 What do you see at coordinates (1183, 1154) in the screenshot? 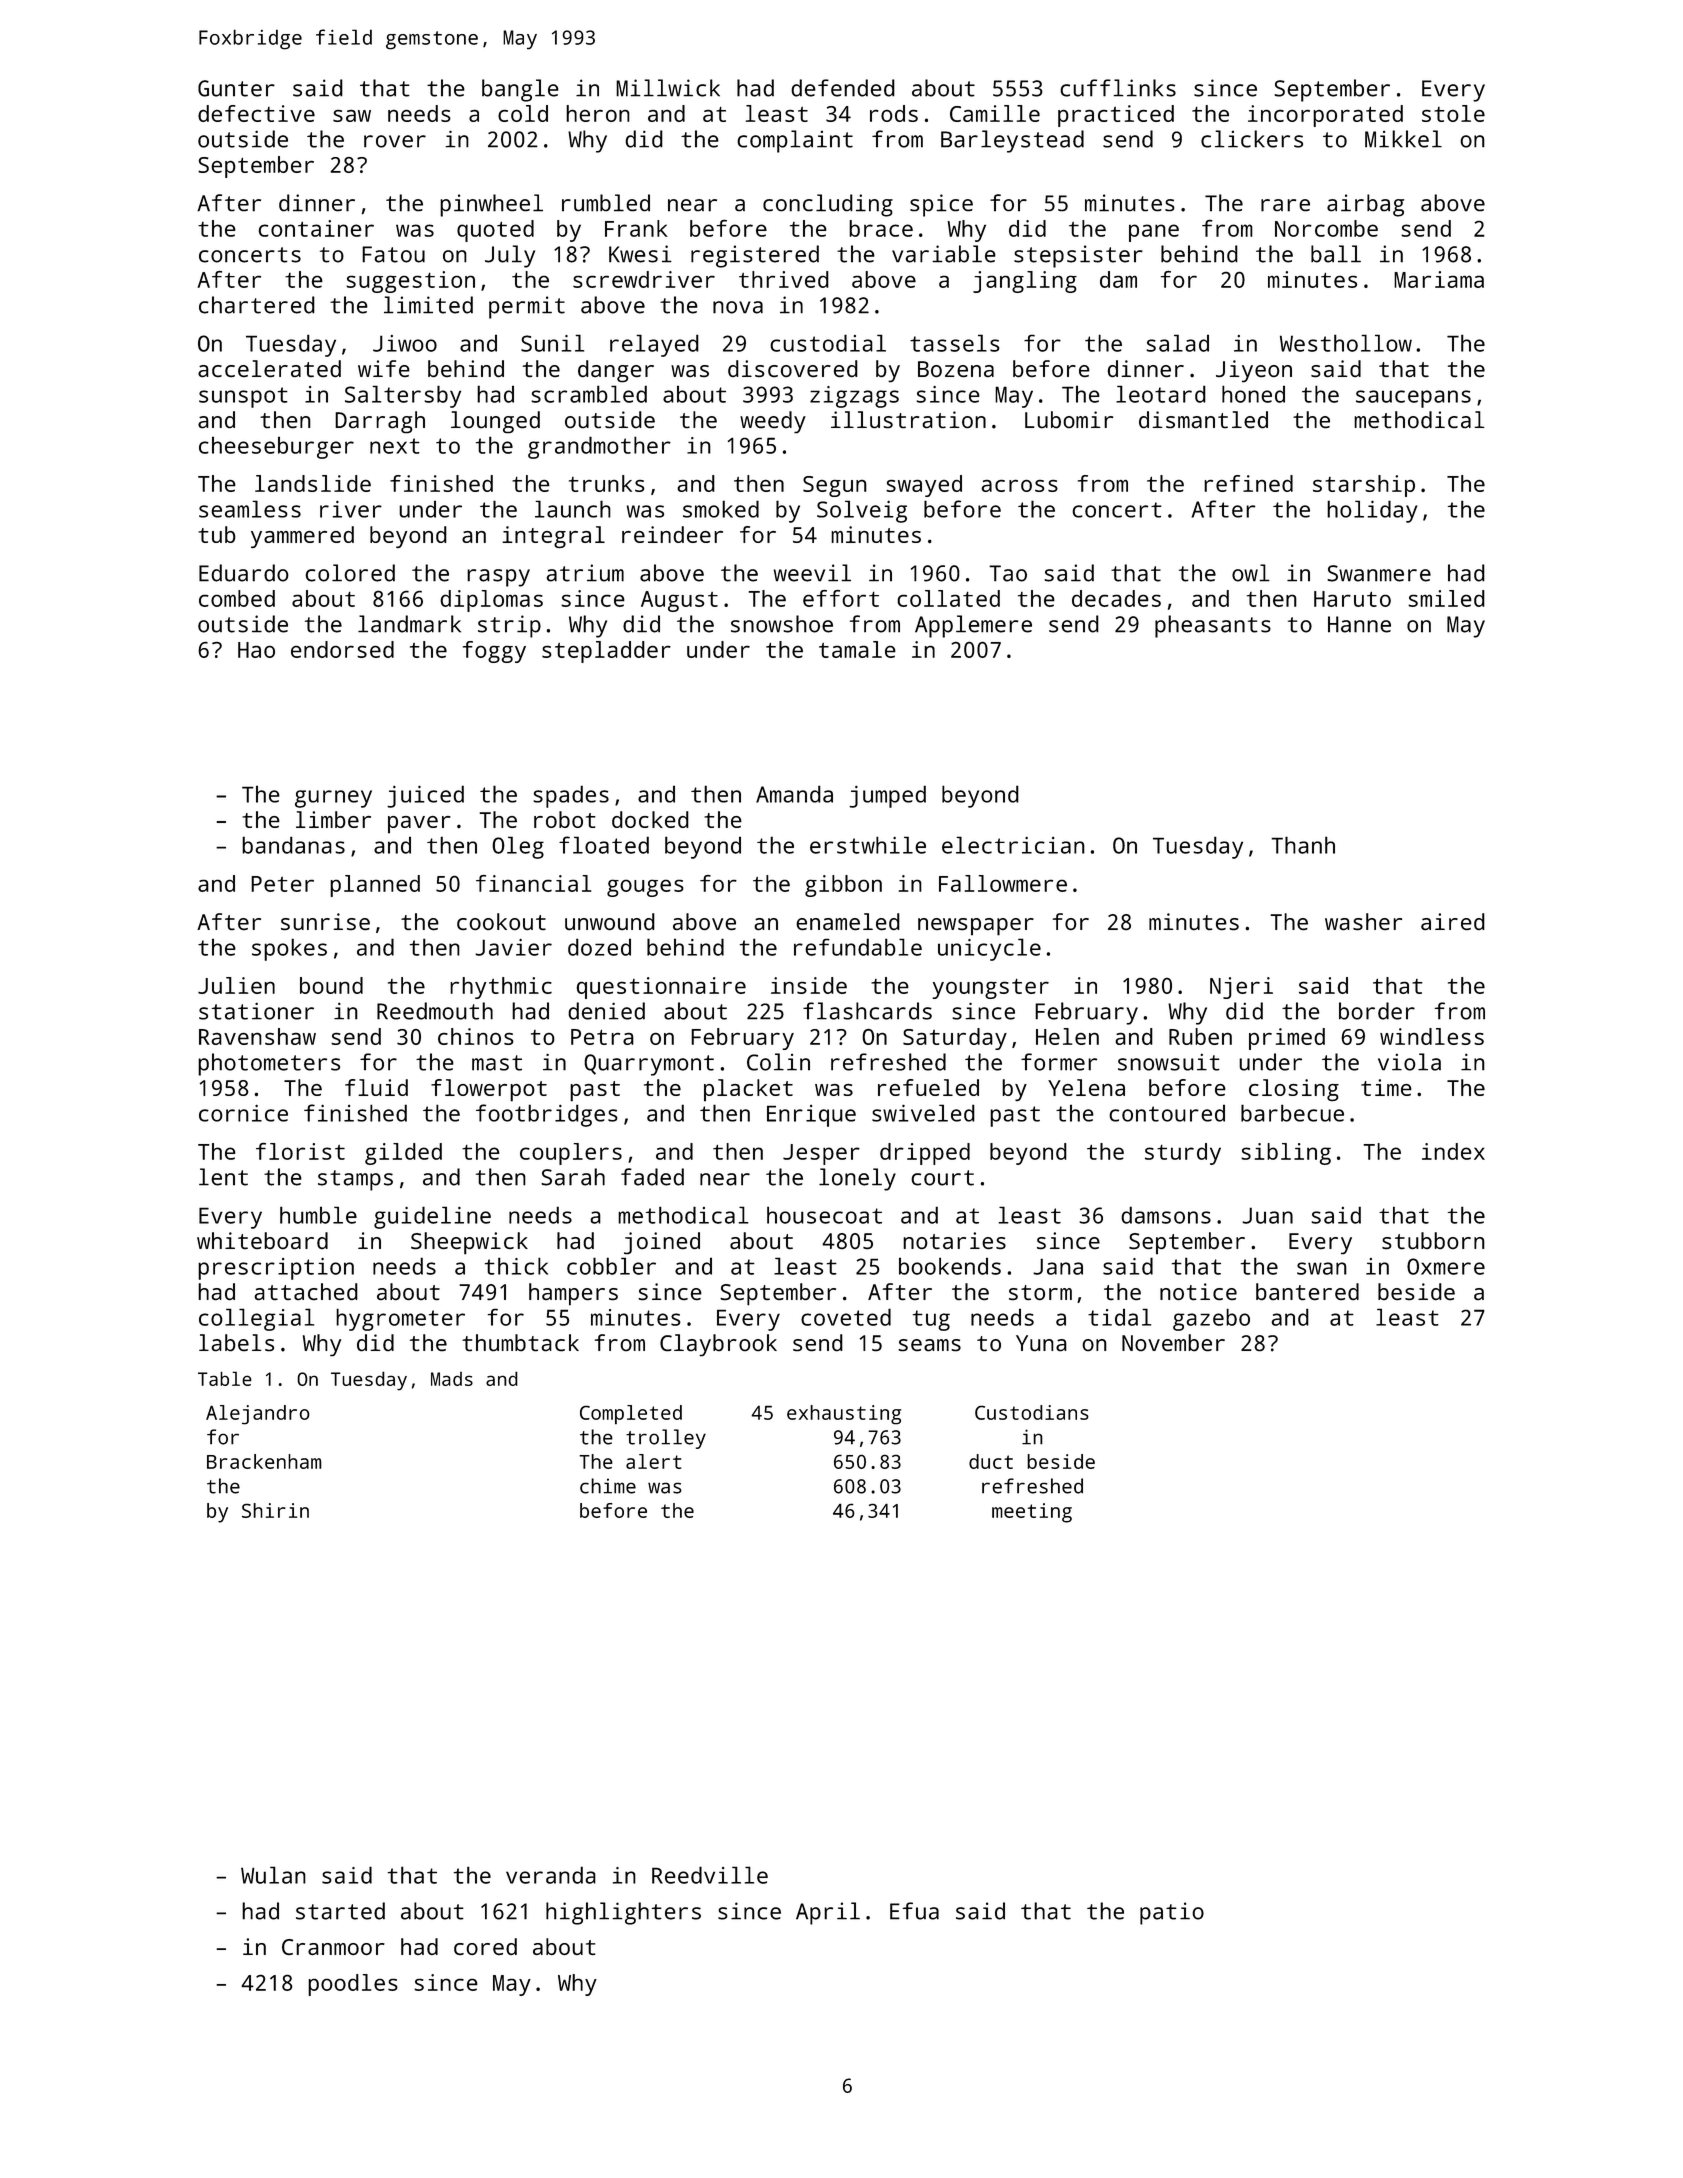
I see `sturdy` at bounding box center [1183, 1154].
